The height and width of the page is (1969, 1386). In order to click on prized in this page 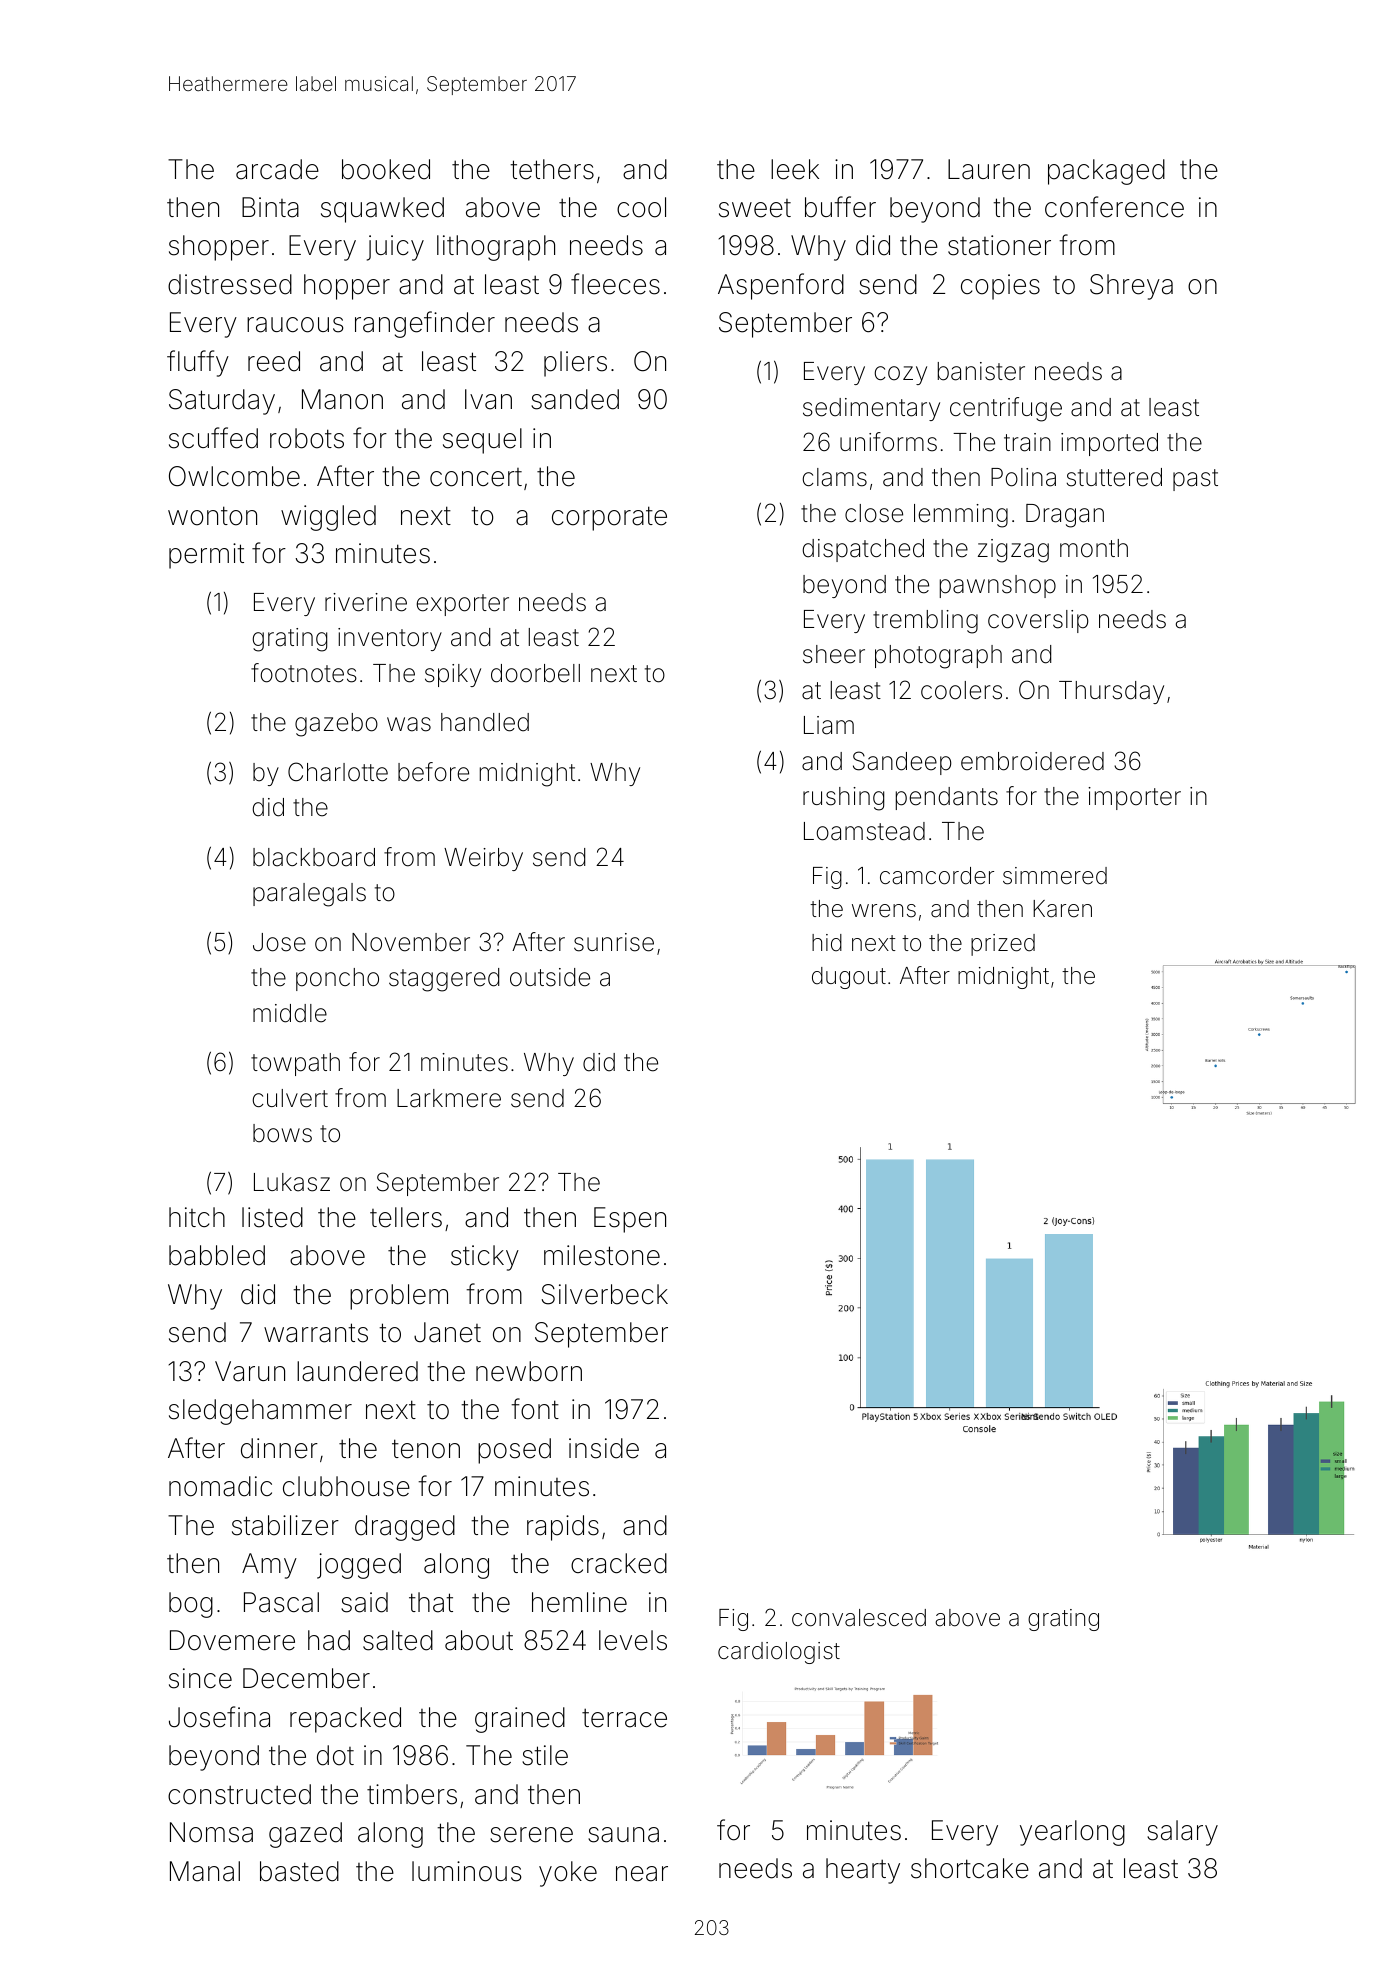, I will do `click(1003, 945)`.
